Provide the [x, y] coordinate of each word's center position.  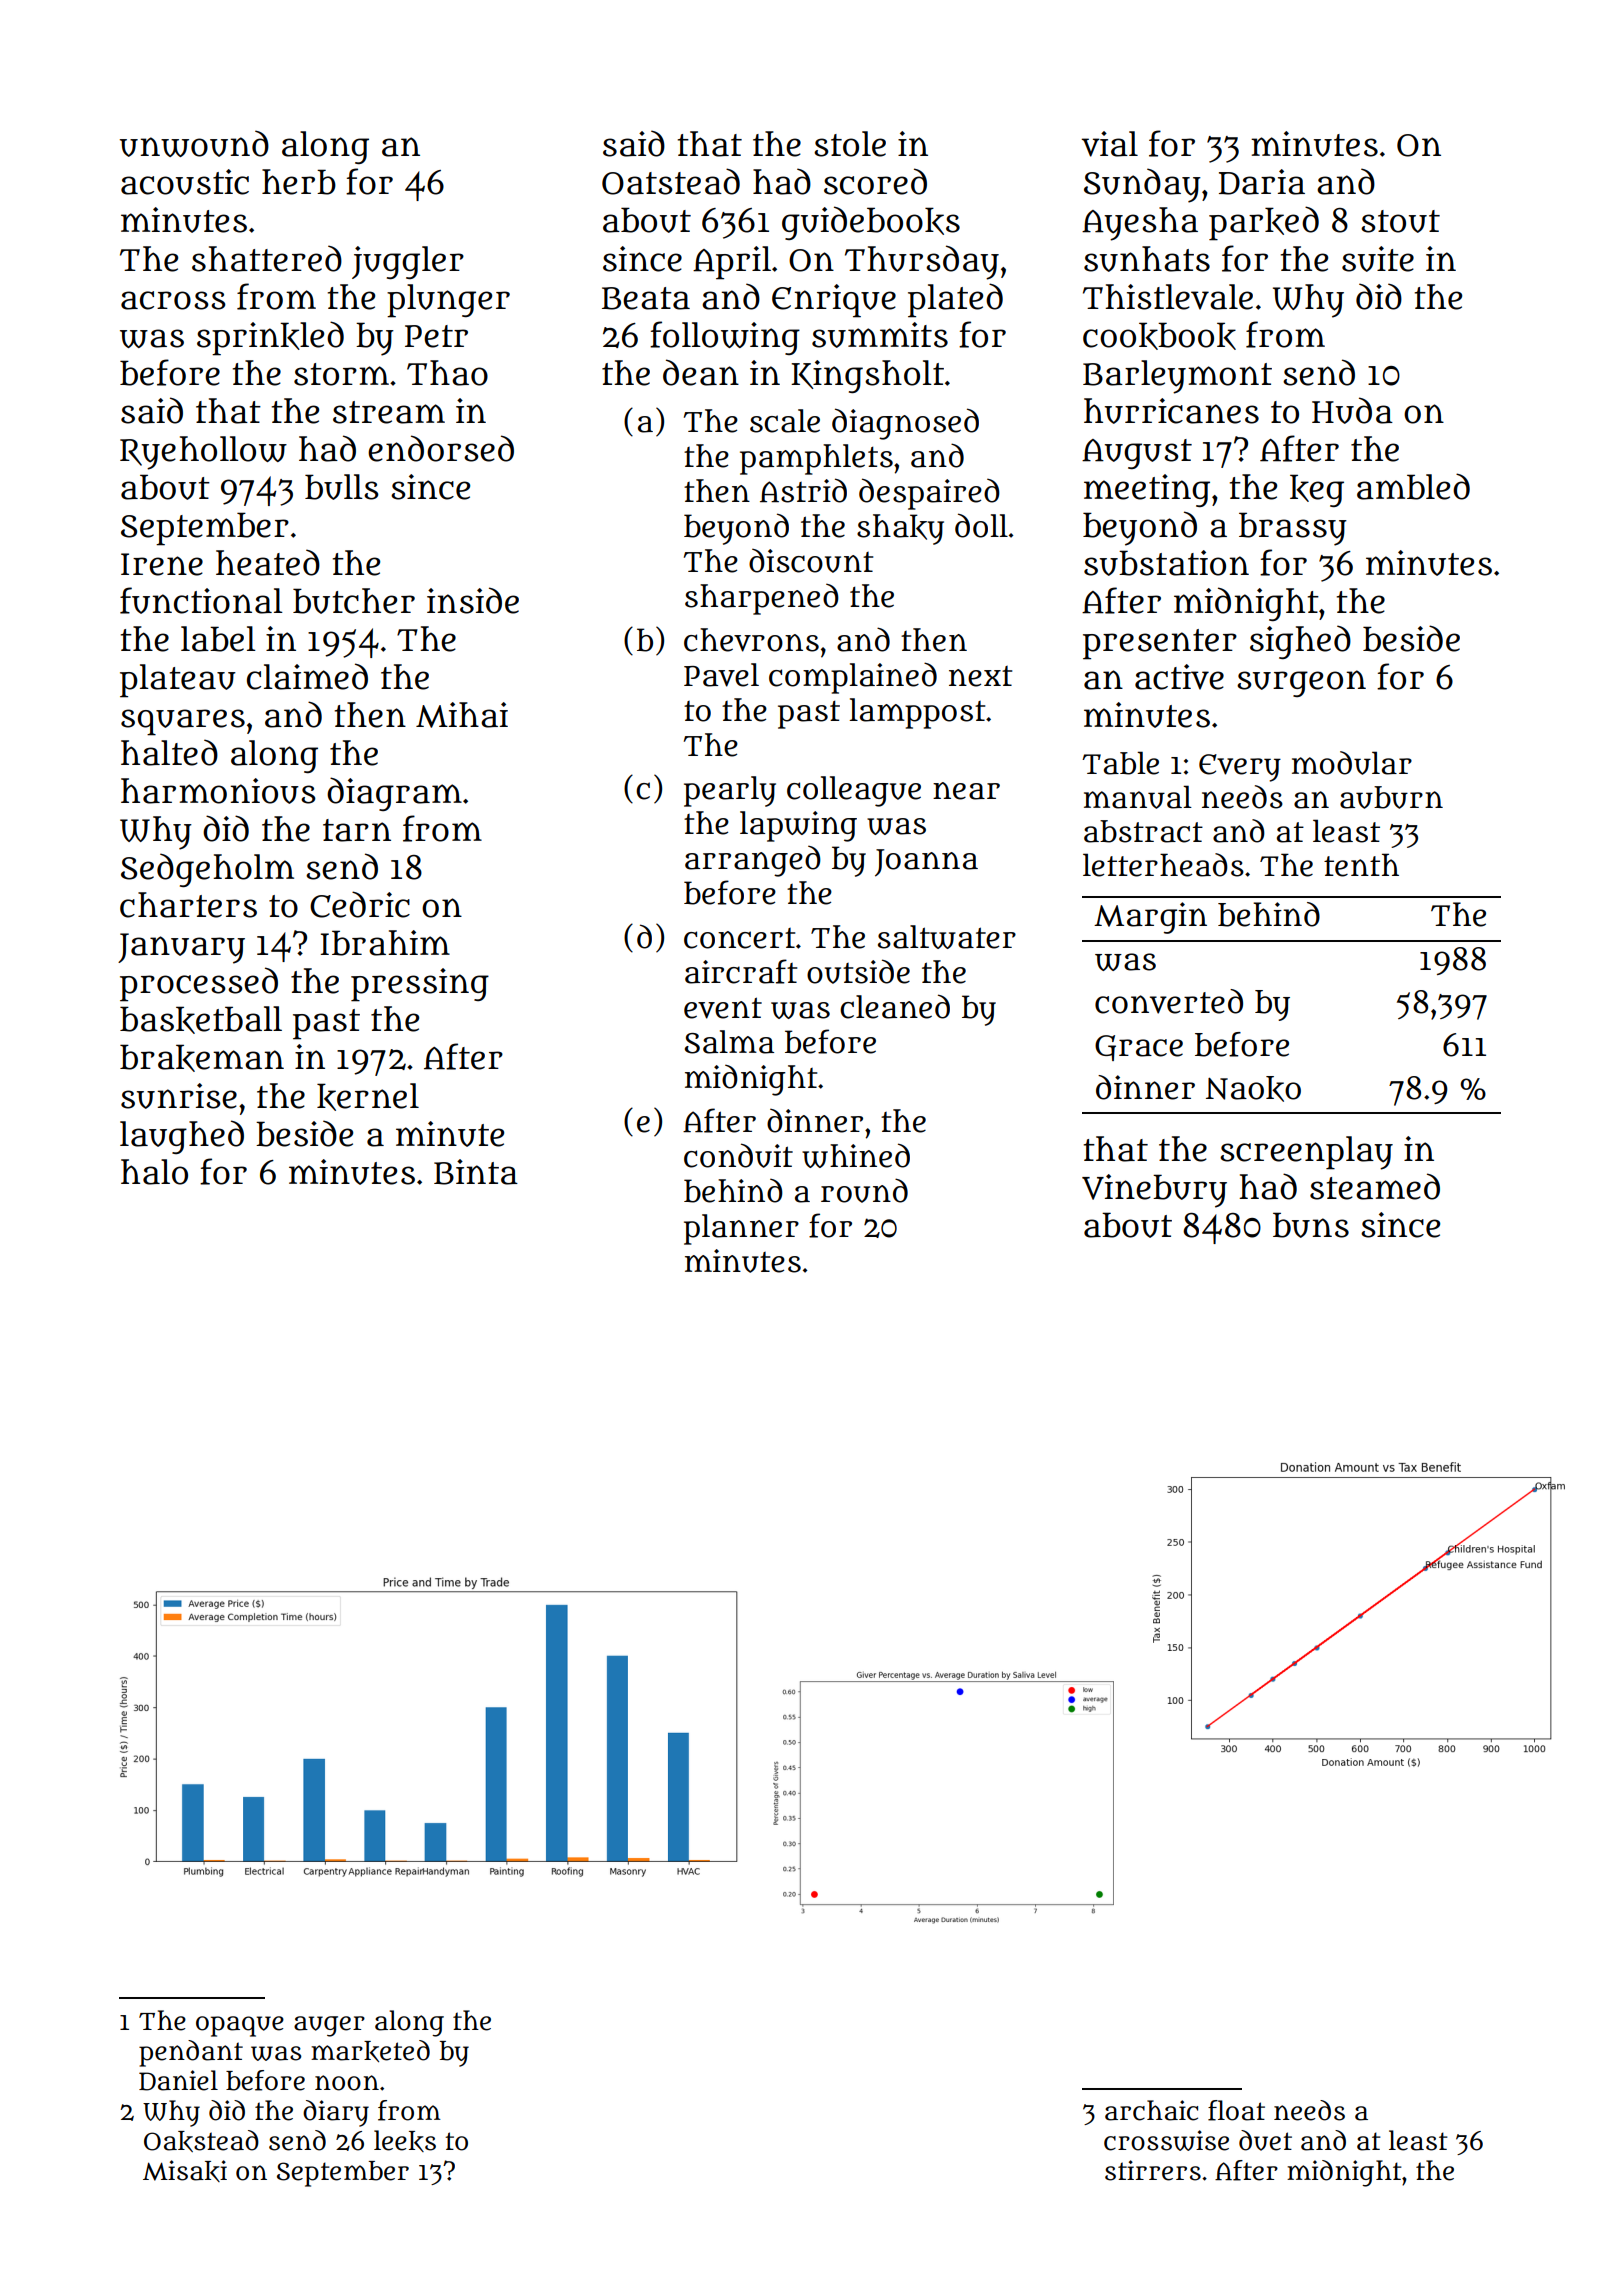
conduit [738, 1155]
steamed [1375, 1186]
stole [850, 144]
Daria [1262, 182]
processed [199, 984]
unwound [194, 143]
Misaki [185, 2171]
